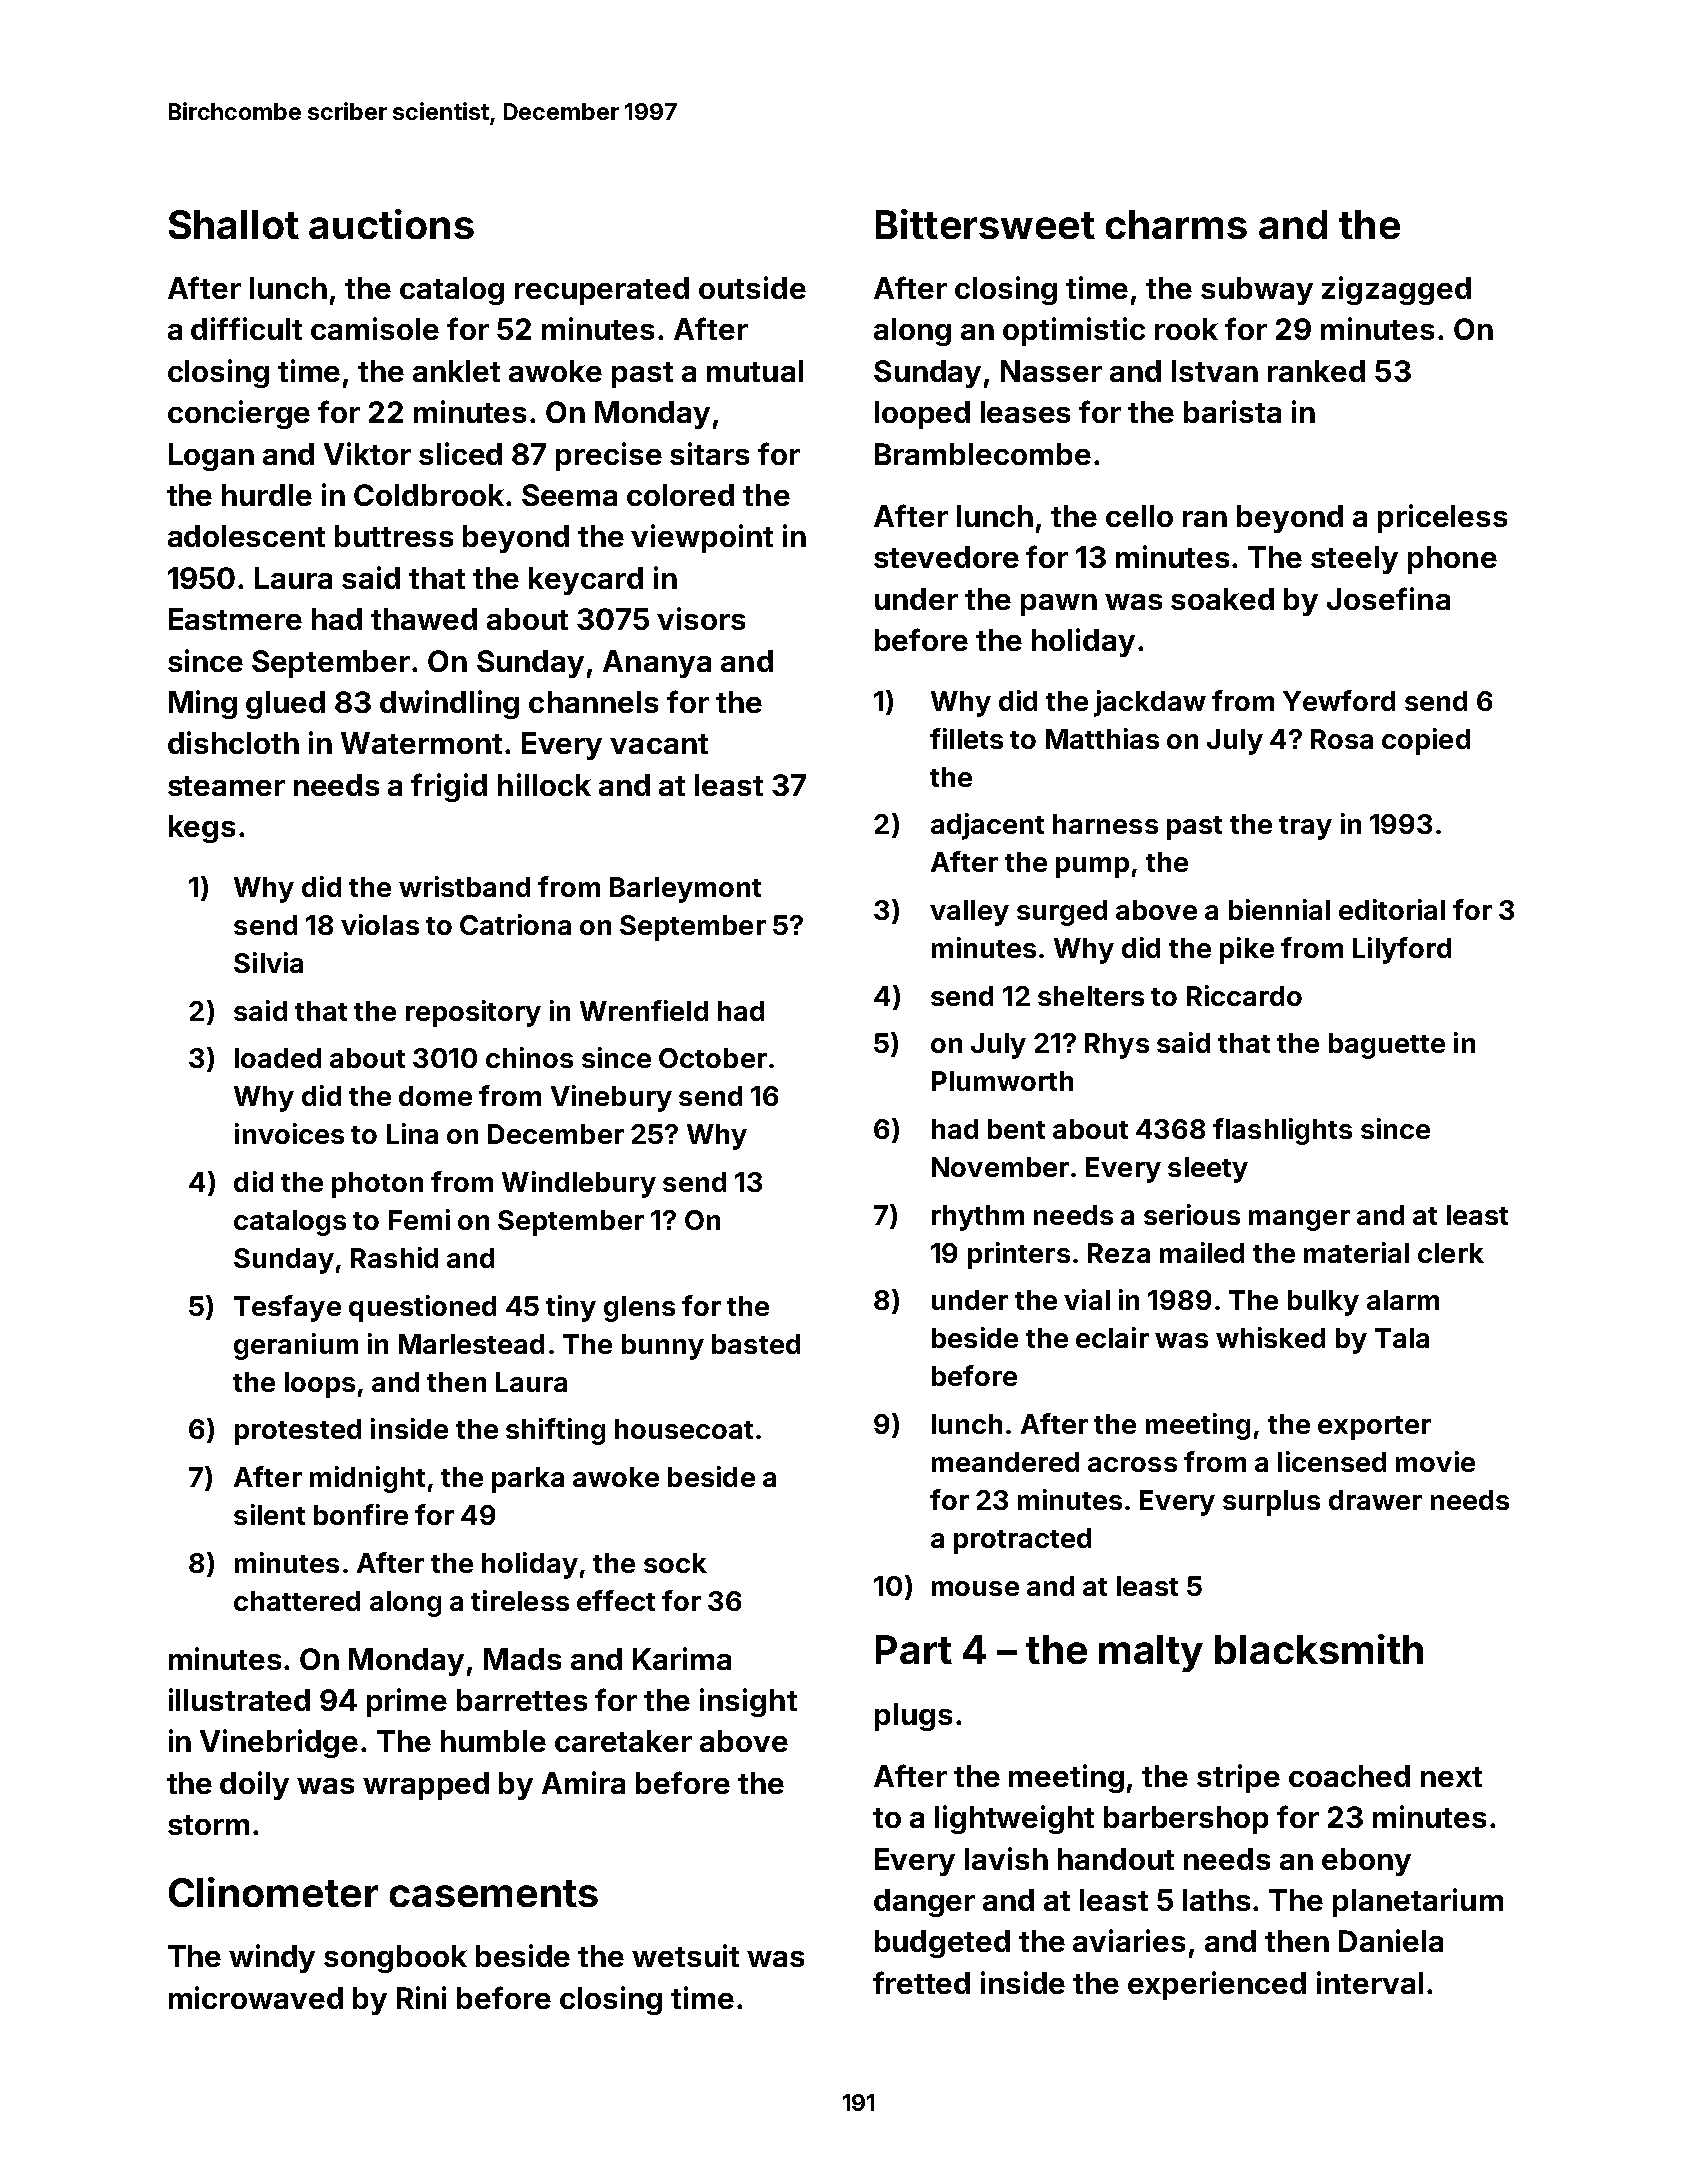 The height and width of the document is (2178, 1683). Describe the element at coordinates (1339, 700) in the document. I see `Yewford` at that location.
